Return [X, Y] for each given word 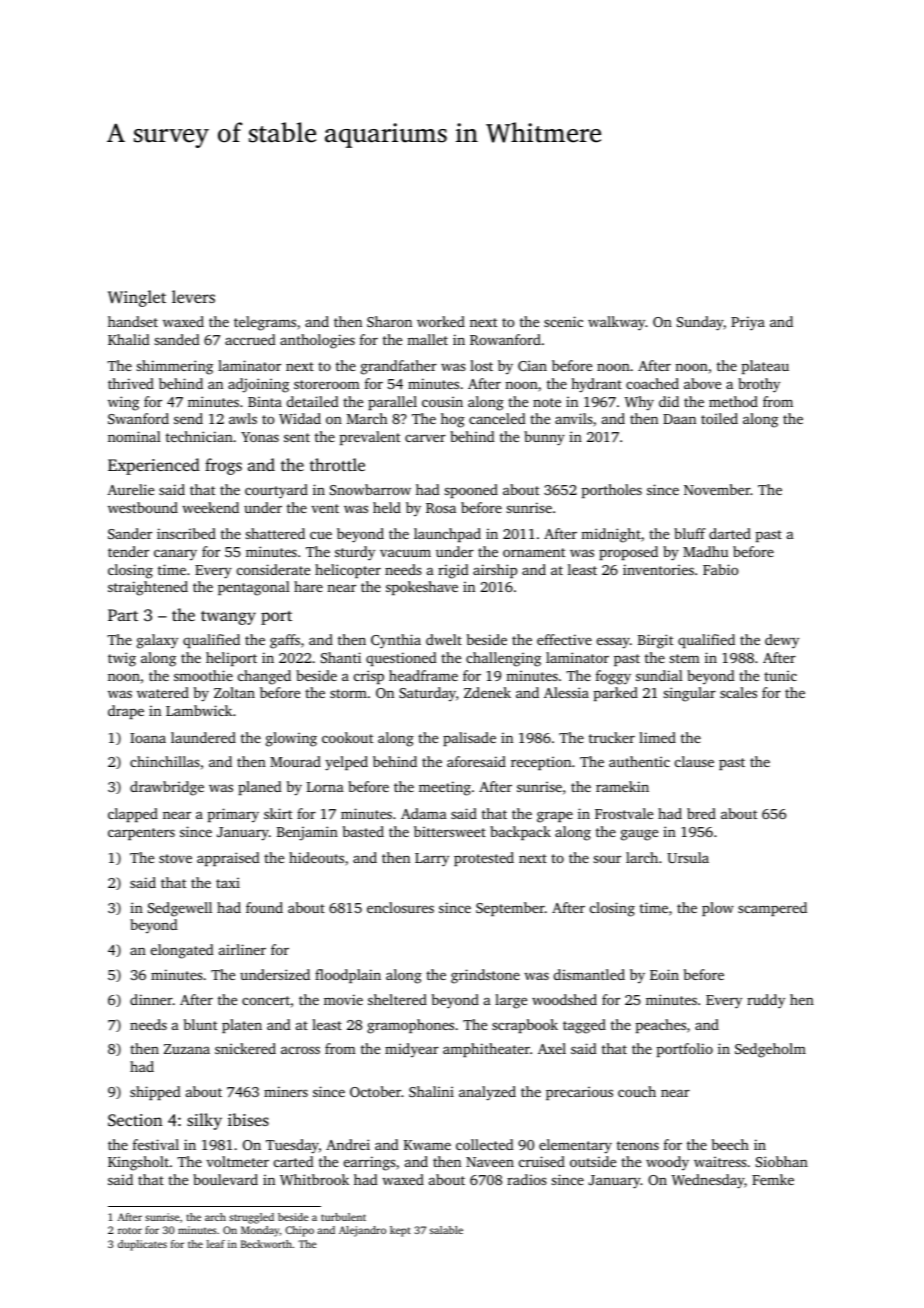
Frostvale [624, 813]
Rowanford [505, 339]
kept [400, 1231]
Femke [773, 1179]
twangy [228, 618]
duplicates [142, 1245]
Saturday [427, 694]
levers [193, 296]
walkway [616, 323]
